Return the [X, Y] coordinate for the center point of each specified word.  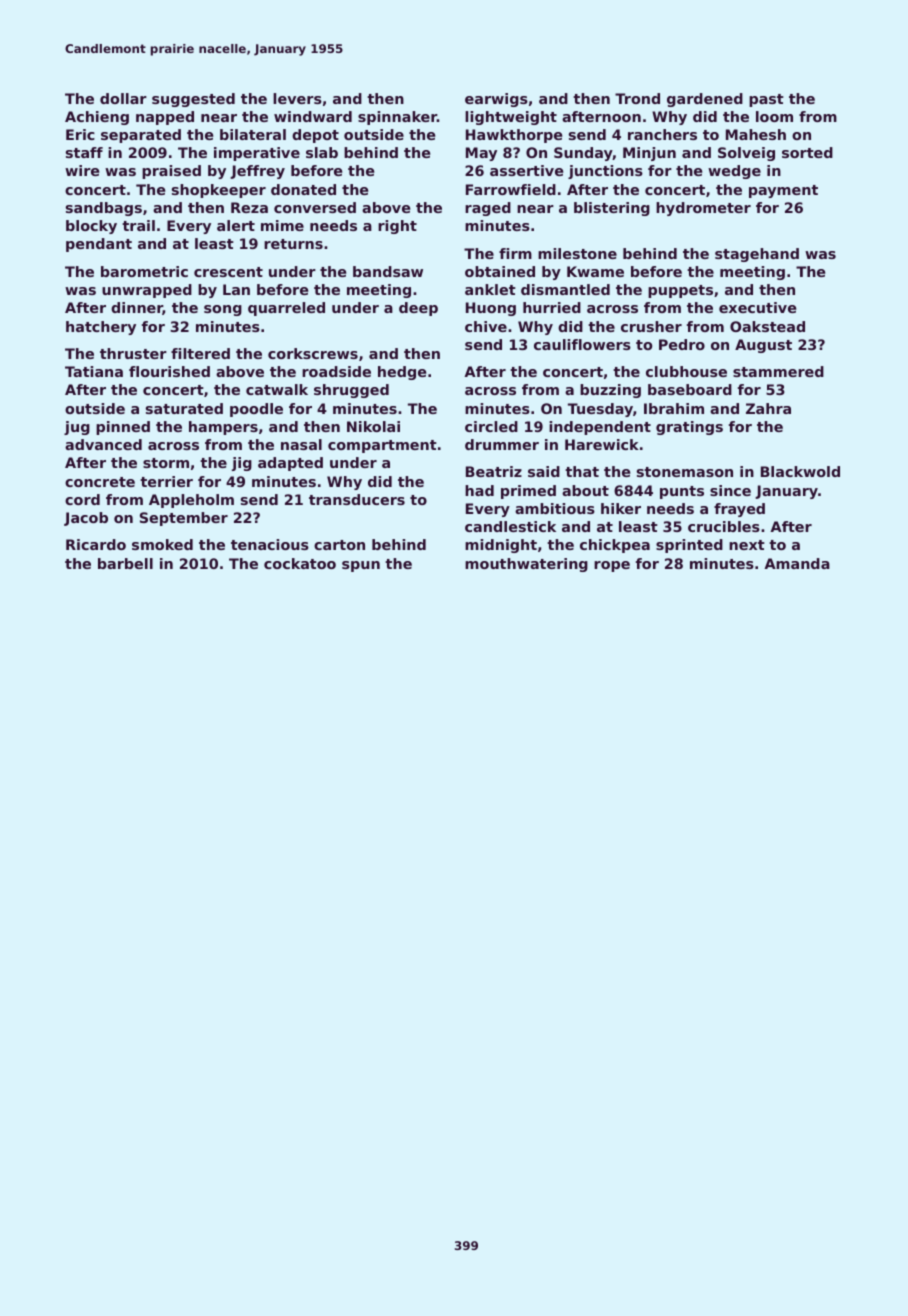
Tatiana [94, 371]
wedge [734, 172]
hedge [402, 373]
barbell [125, 563]
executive [757, 307]
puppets [680, 291]
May [481, 154]
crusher [651, 326]
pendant [99, 245]
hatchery [101, 328]
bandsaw [388, 271]
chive [486, 326]
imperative [257, 154]
